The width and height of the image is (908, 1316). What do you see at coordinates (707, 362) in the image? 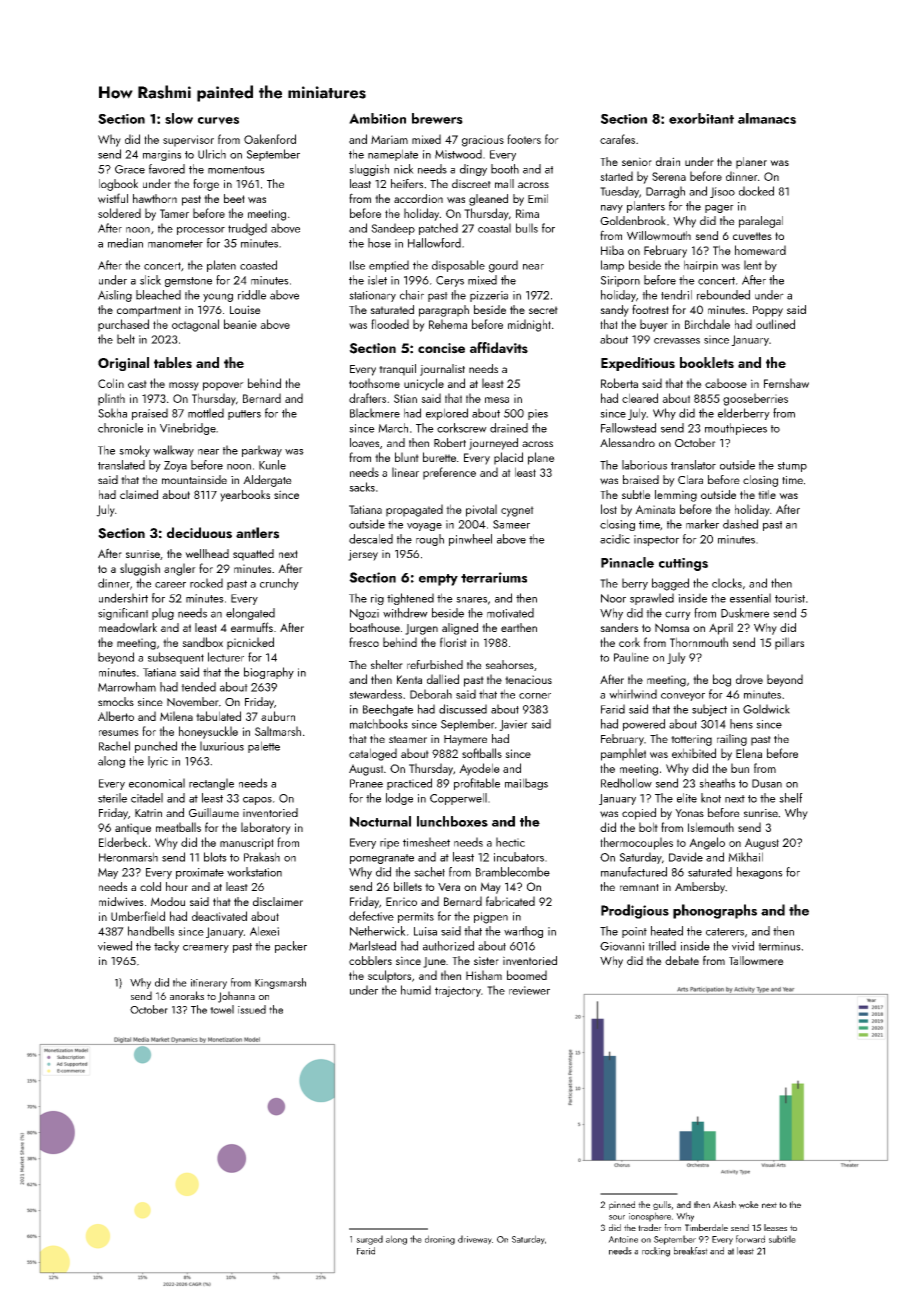
I see `booklets` at bounding box center [707, 362].
